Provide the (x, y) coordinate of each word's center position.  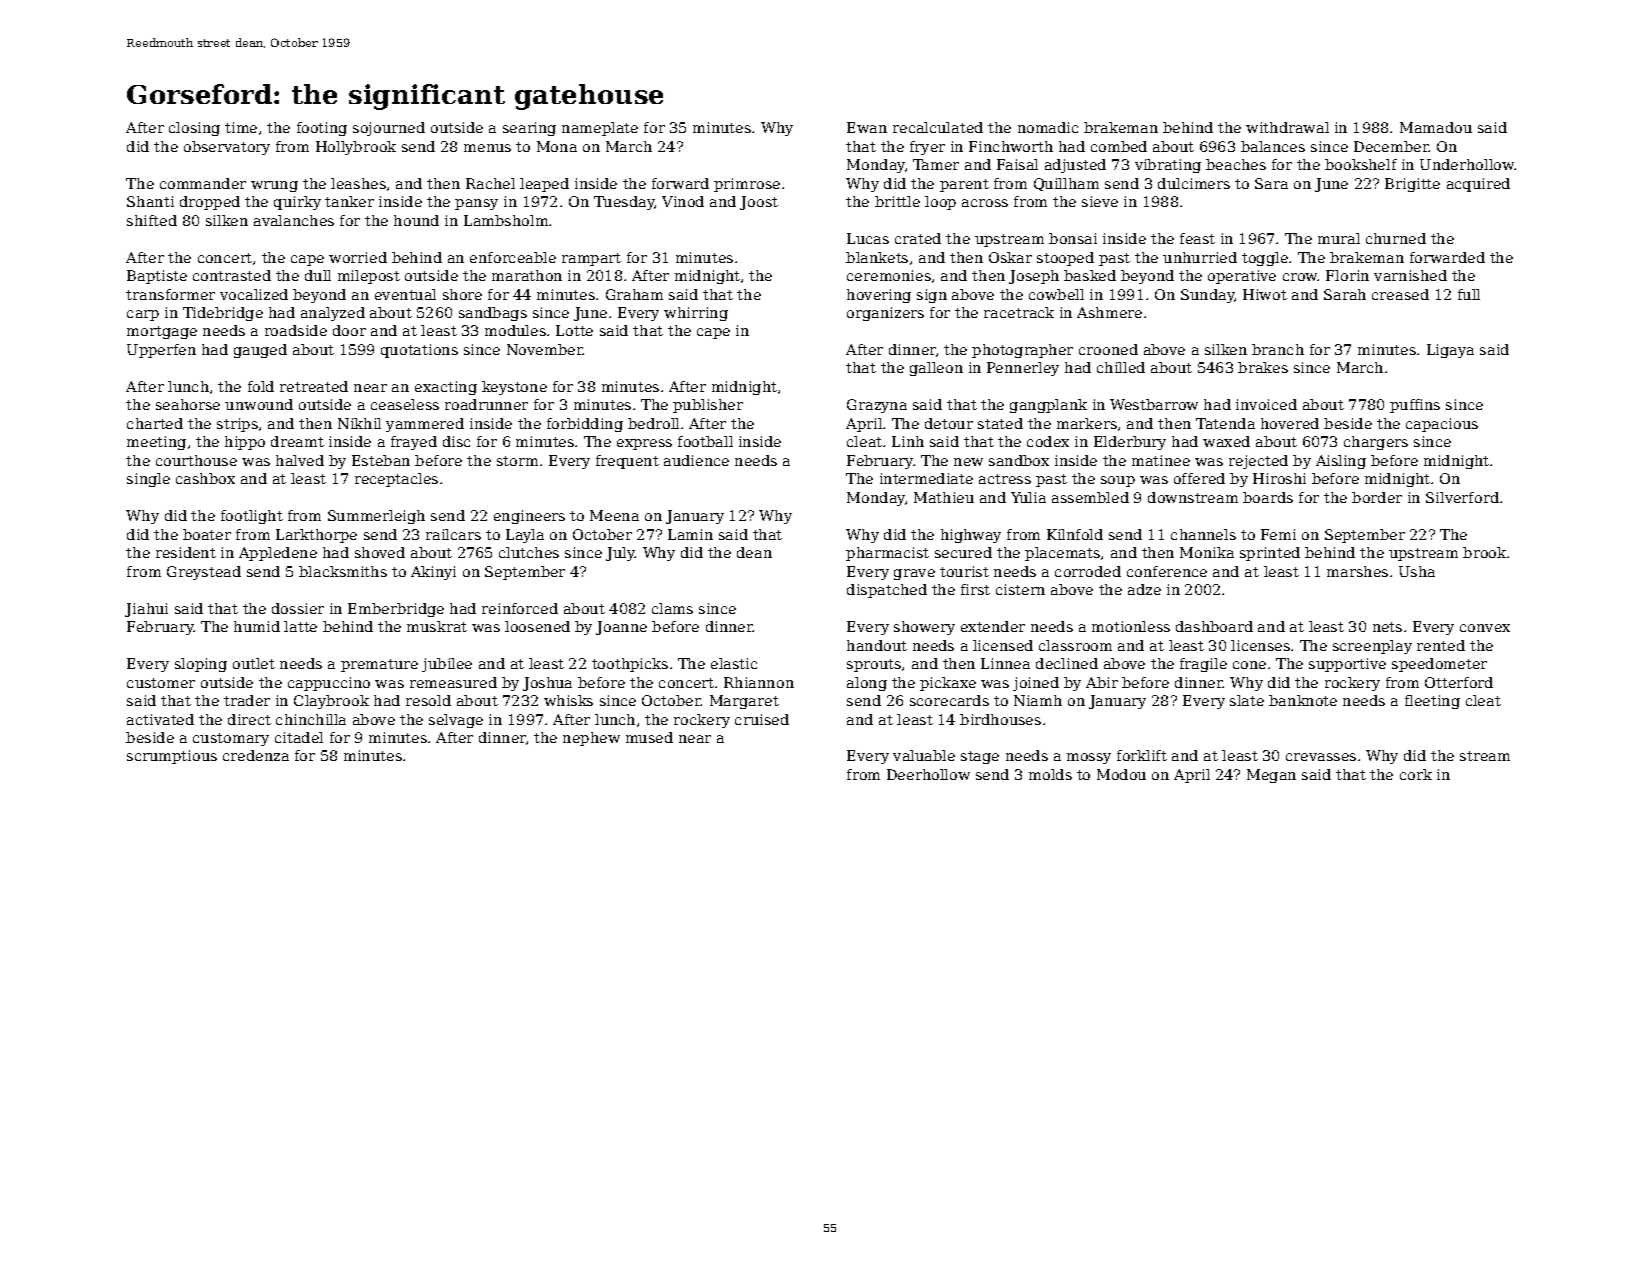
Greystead (204, 573)
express (644, 444)
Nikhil (359, 423)
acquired (1478, 185)
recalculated (938, 127)
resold (428, 700)
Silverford (1462, 497)
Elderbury (1130, 443)
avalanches (294, 220)
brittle (897, 201)
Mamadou (1436, 127)
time (241, 127)
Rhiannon (759, 682)
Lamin (690, 534)
